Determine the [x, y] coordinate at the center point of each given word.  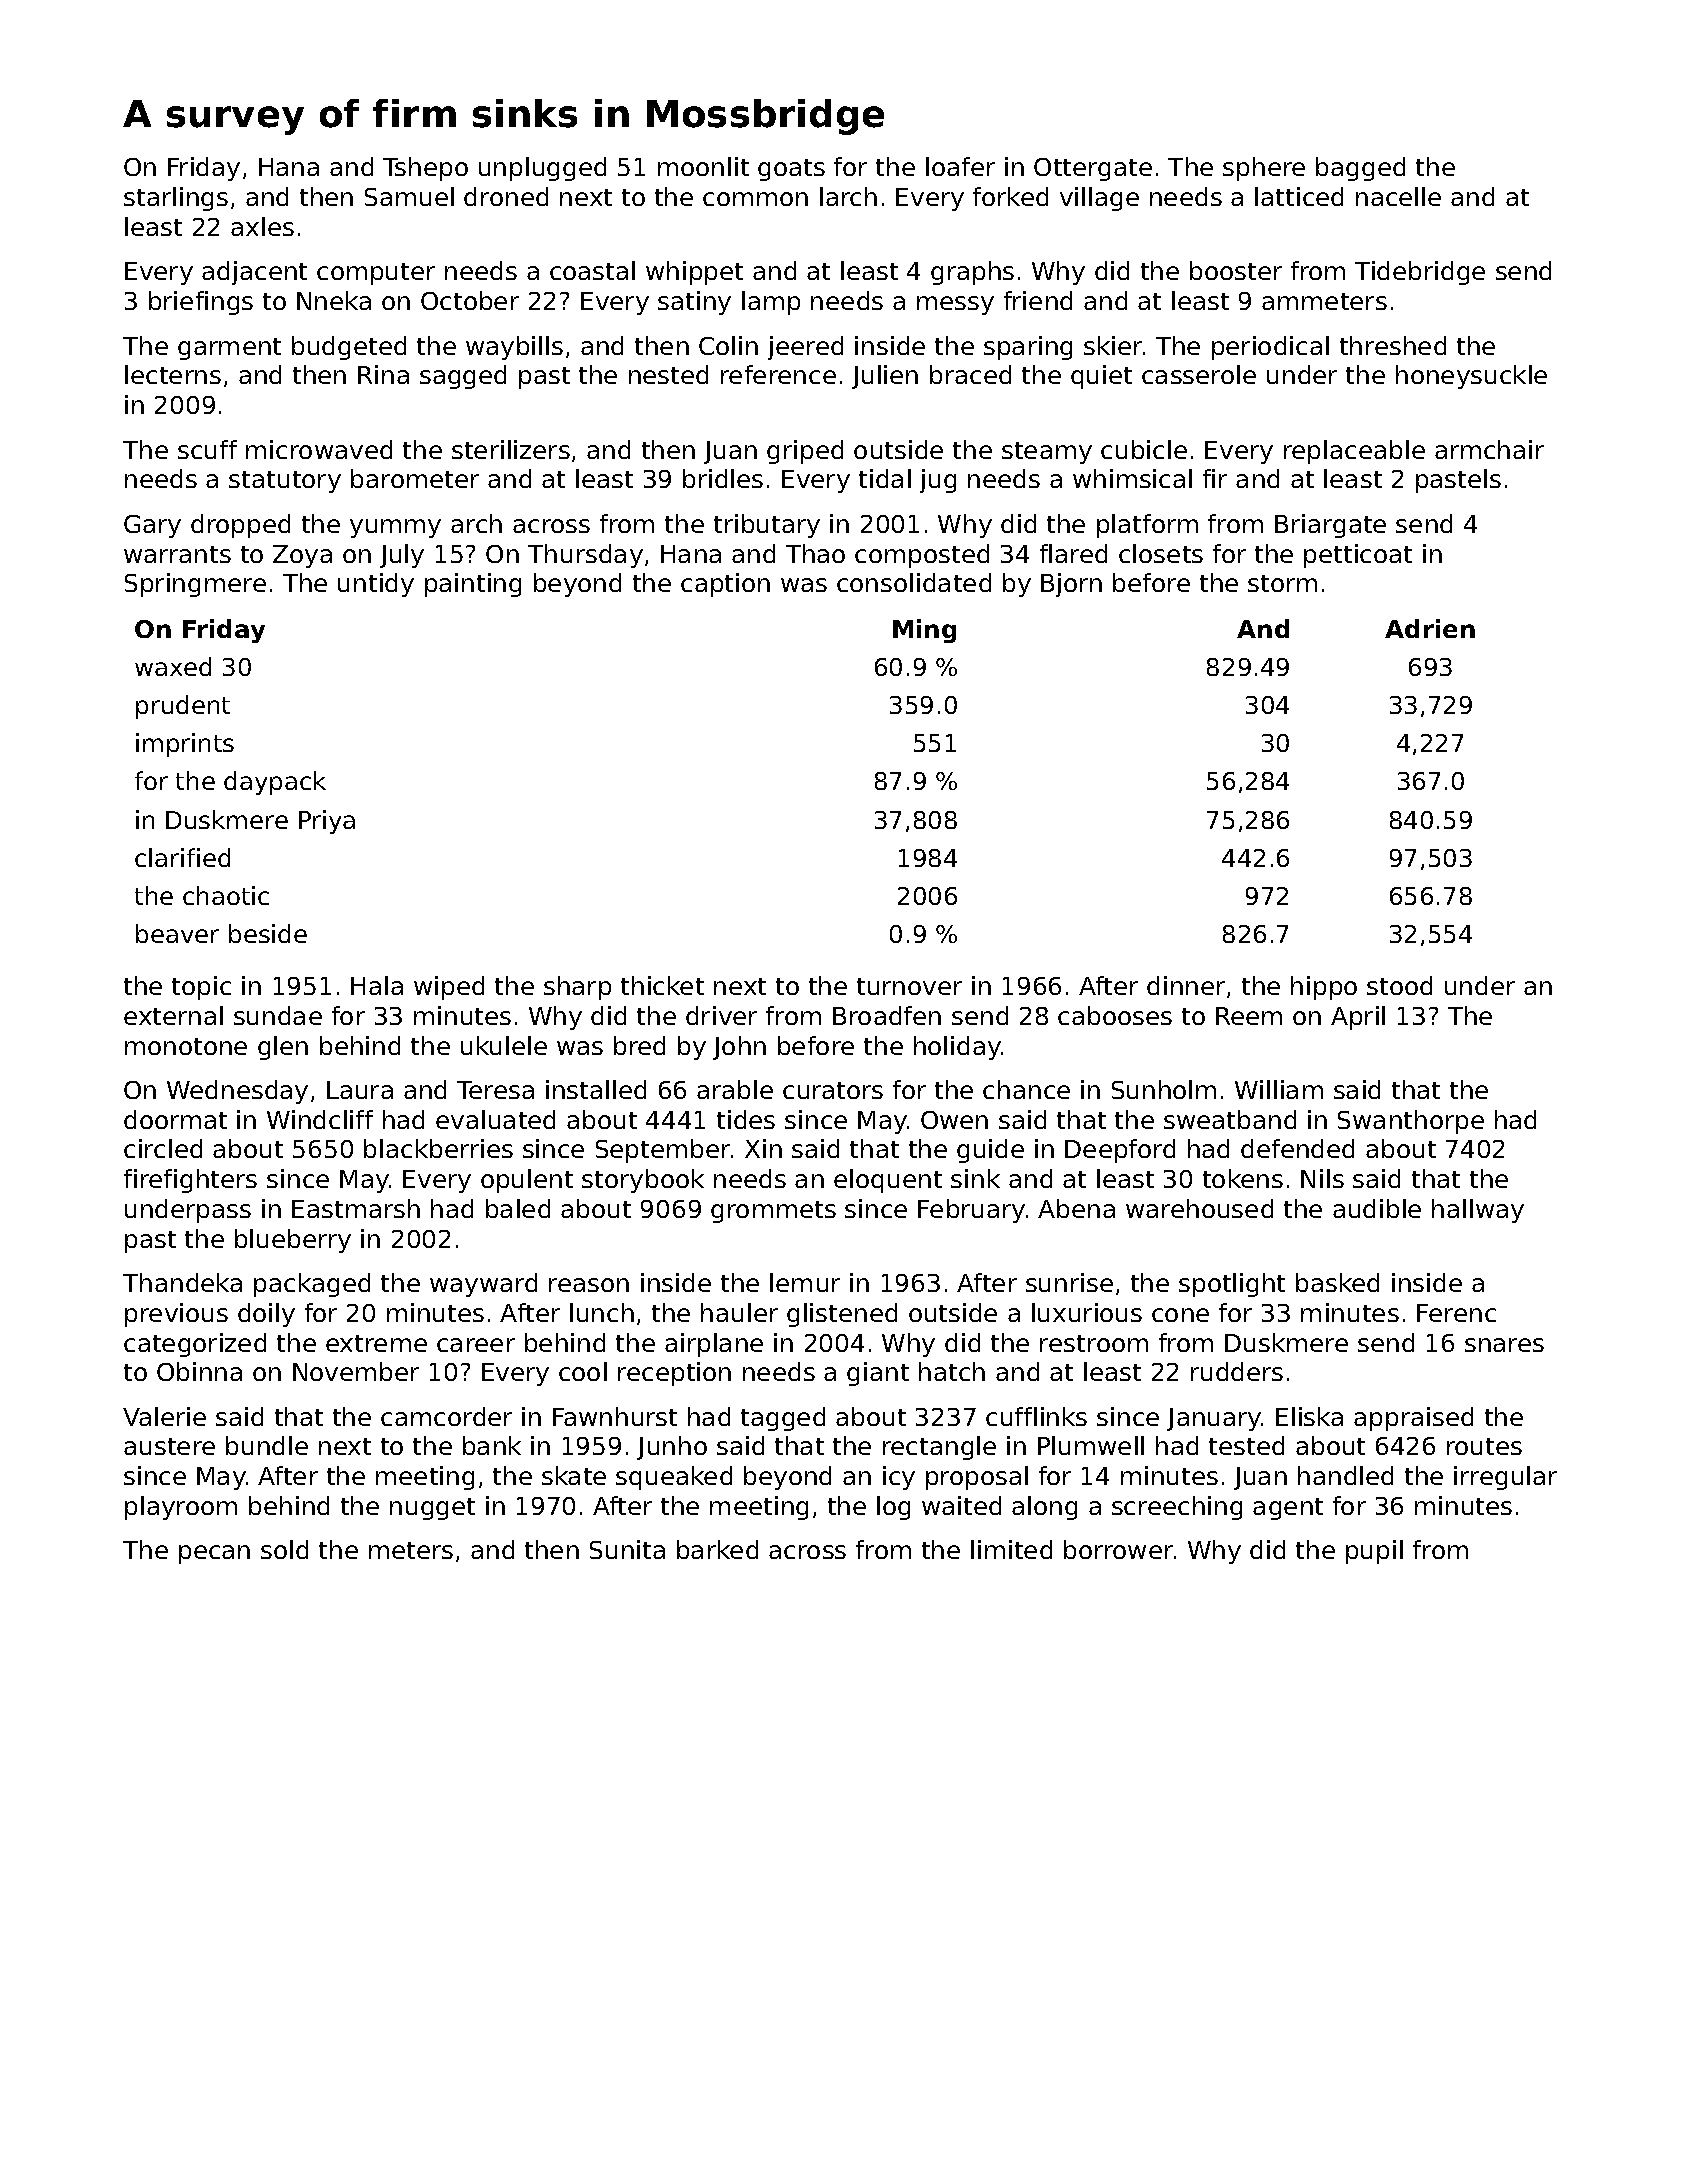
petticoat [1358, 556]
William [1279, 1089]
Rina [383, 374]
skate [574, 1475]
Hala [377, 985]
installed [596, 1089]
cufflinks [1036, 1416]
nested [668, 374]
